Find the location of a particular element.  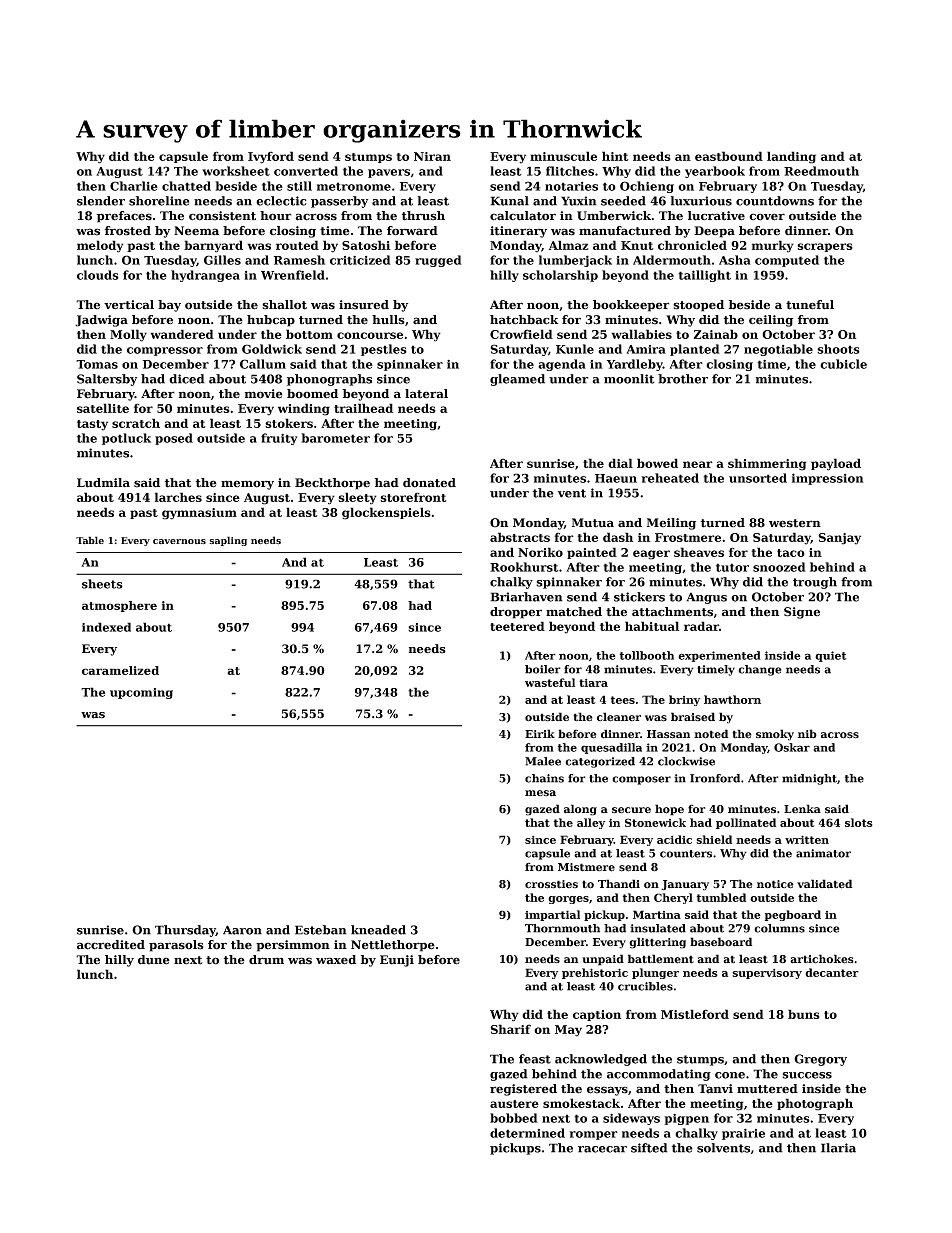

pigpen is located at coordinates (686, 1119).
